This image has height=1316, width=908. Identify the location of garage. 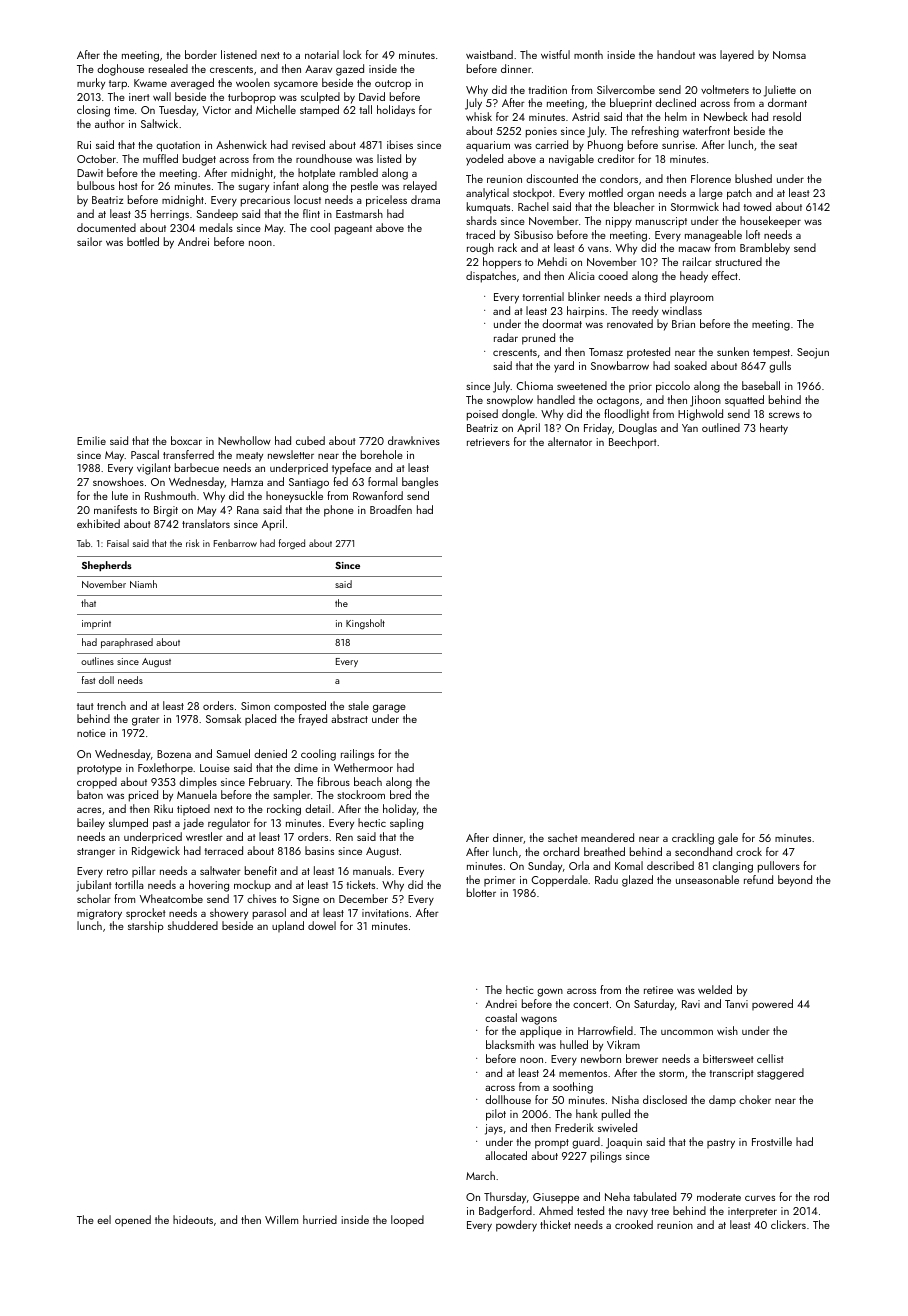
(389, 708).
